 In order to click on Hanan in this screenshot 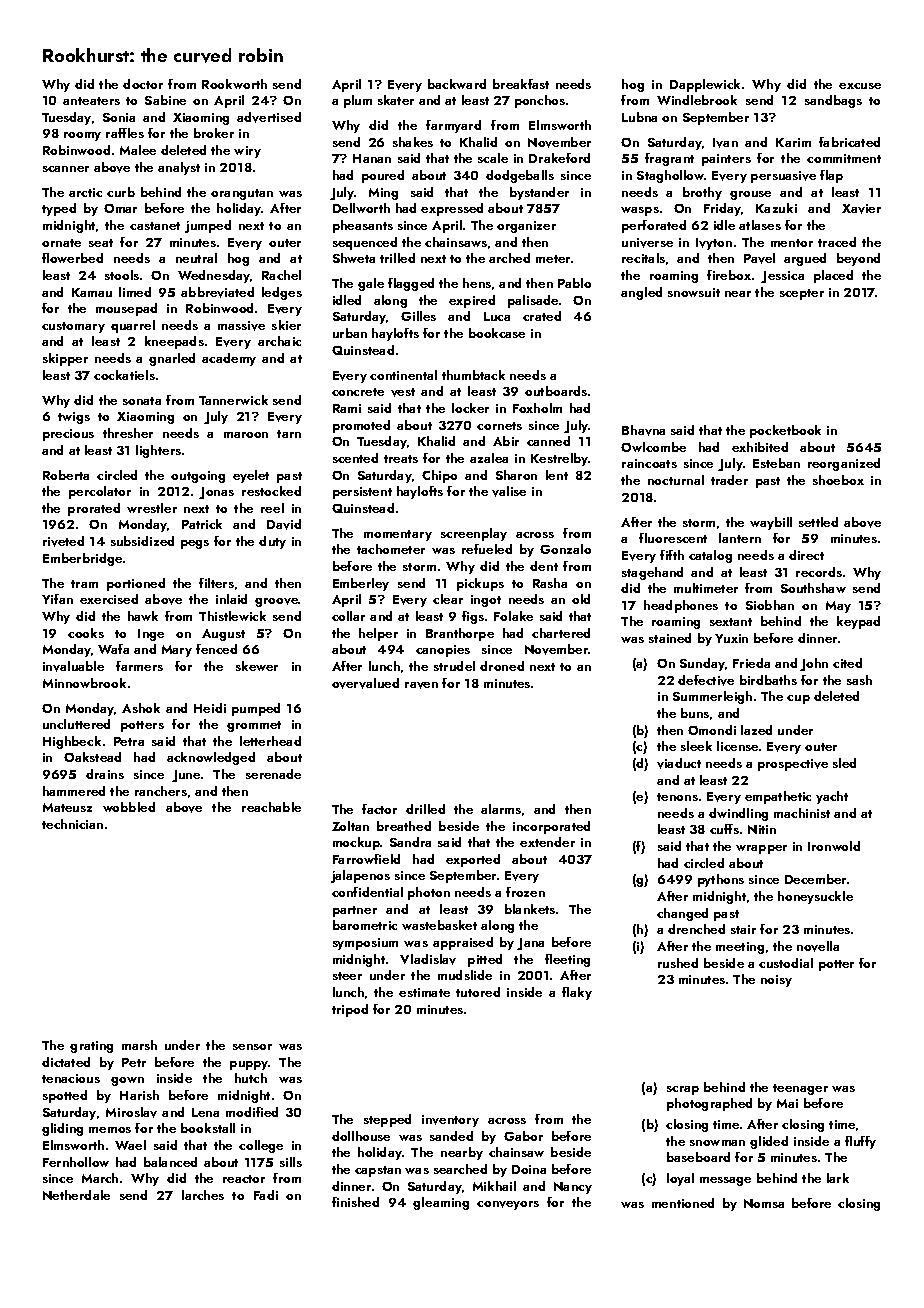, I will do `click(372, 158)`.
